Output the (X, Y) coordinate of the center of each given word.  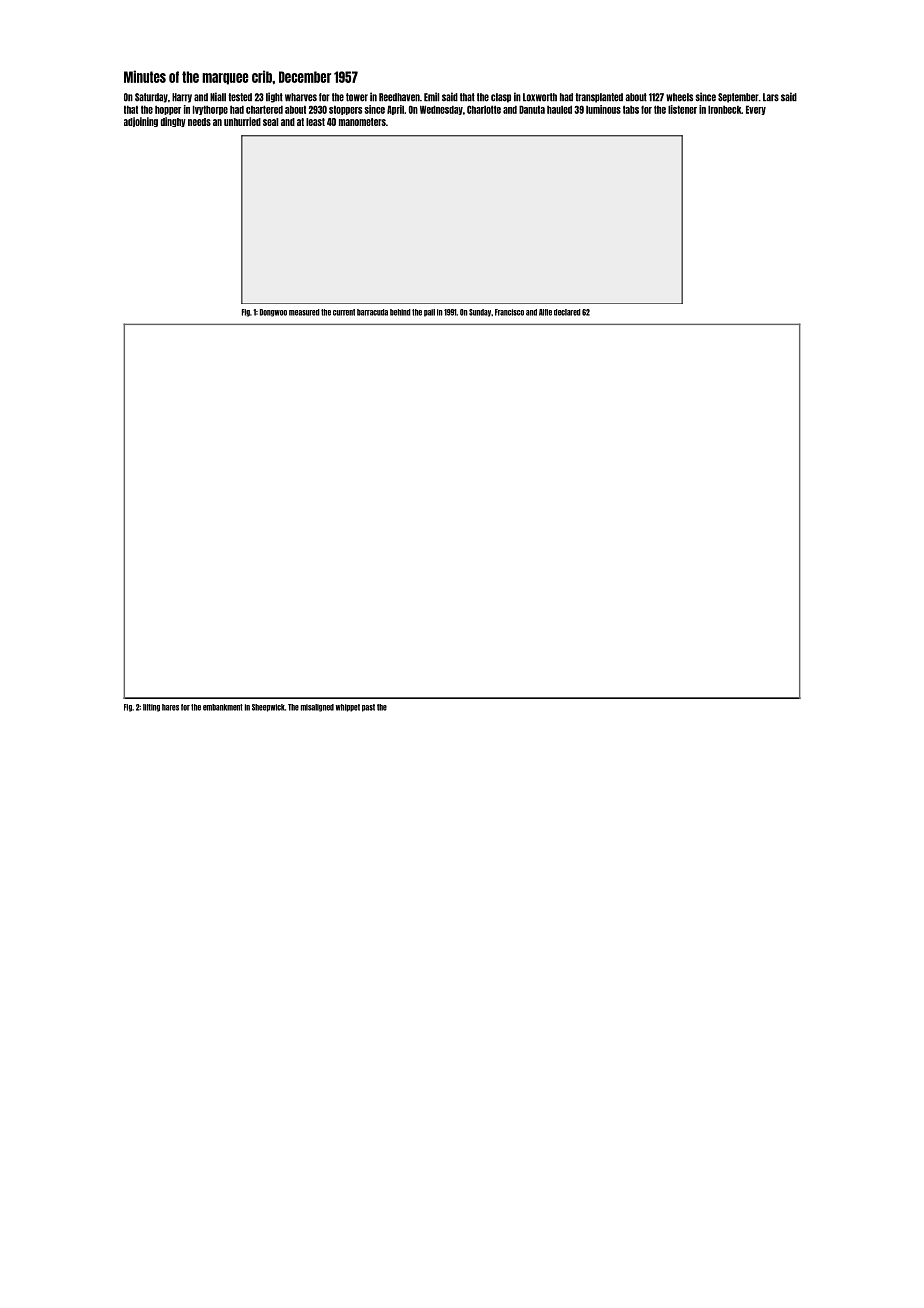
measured (304, 312)
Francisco (509, 312)
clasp (501, 98)
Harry (182, 98)
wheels (679, 97)
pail (429, 313)
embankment (223, 707)
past (368, 708)
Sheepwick (268, 708)
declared (567, 312)
